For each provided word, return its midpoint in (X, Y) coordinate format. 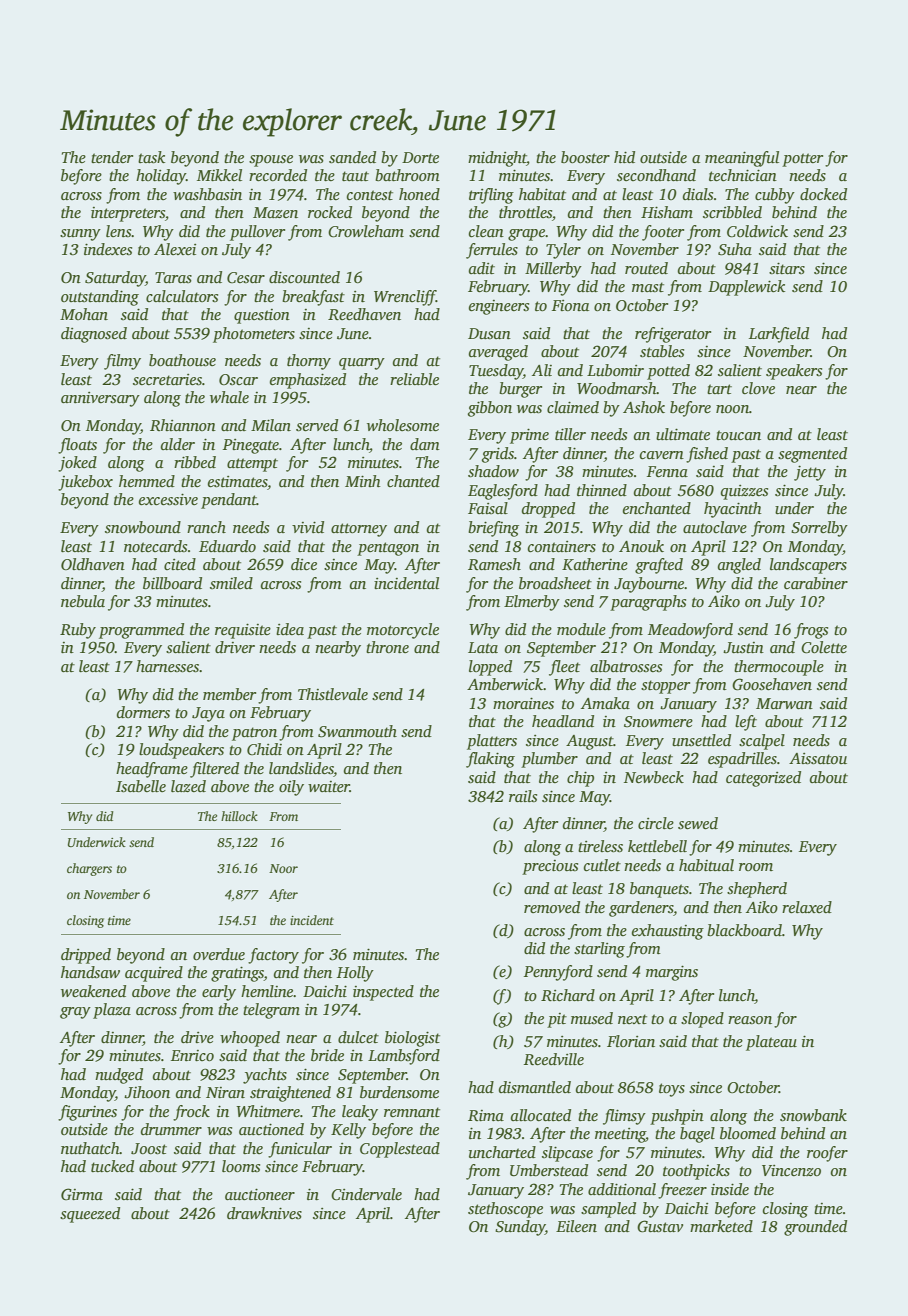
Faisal (488, 508)
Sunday (520, 1228)
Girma (82, 1194)
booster (585, 157)
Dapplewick (746, 288)
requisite (243, 631)
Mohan (84, 314)
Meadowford (690, 631)
